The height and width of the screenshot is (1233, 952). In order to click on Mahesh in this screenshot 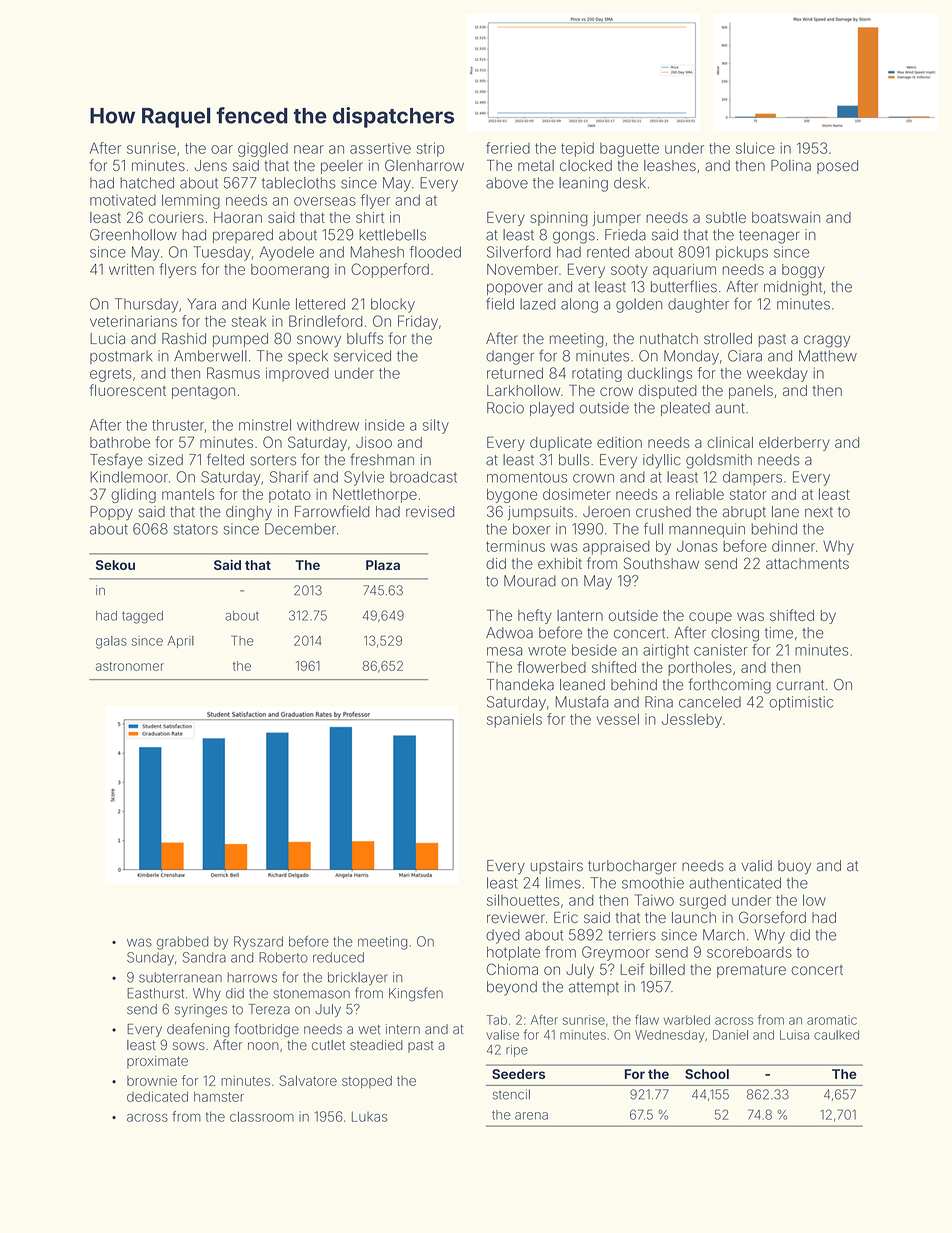, I will do `click(377, 252)`.
